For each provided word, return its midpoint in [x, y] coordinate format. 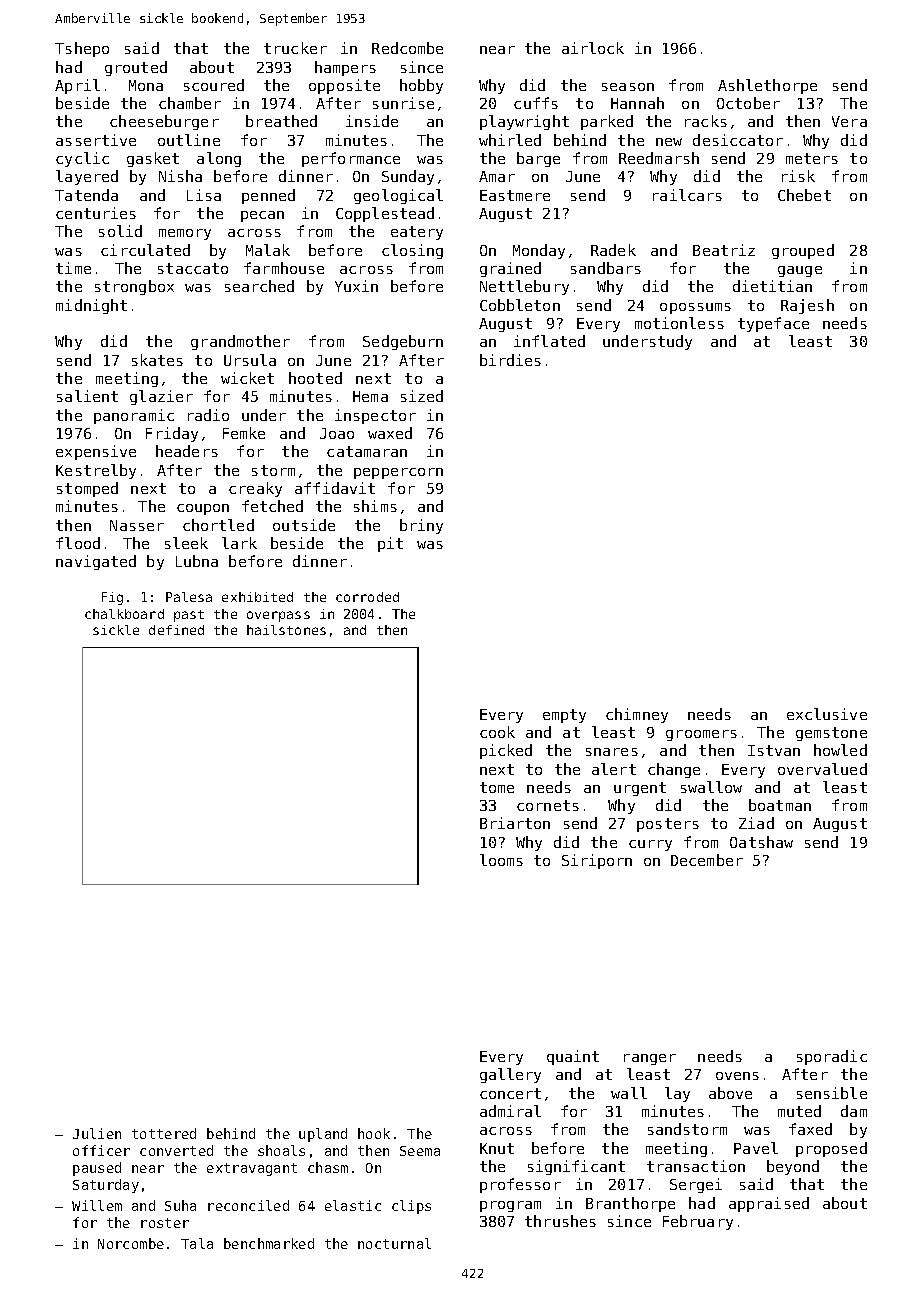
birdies [510, 360]
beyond [793, 1167]
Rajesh [807, 306]
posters [668, 825]
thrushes [560, 1221]
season [628, 87]
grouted [136, 68]
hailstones [286, 630]
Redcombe [407, 48]
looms [501, 860]
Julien [97, 1133]
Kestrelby [96, 471]
